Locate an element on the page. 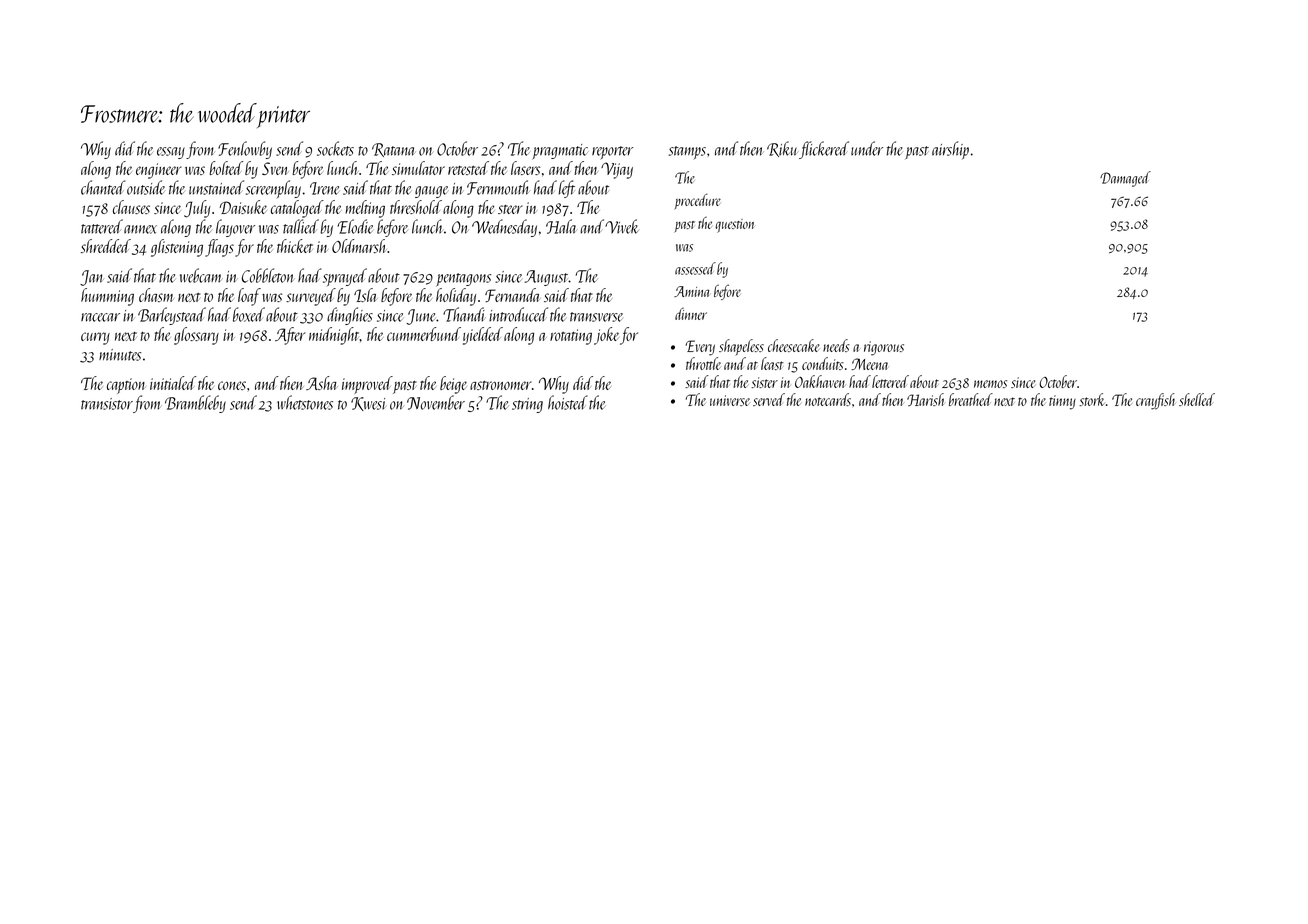  question is located at coordinates (734, 226).
